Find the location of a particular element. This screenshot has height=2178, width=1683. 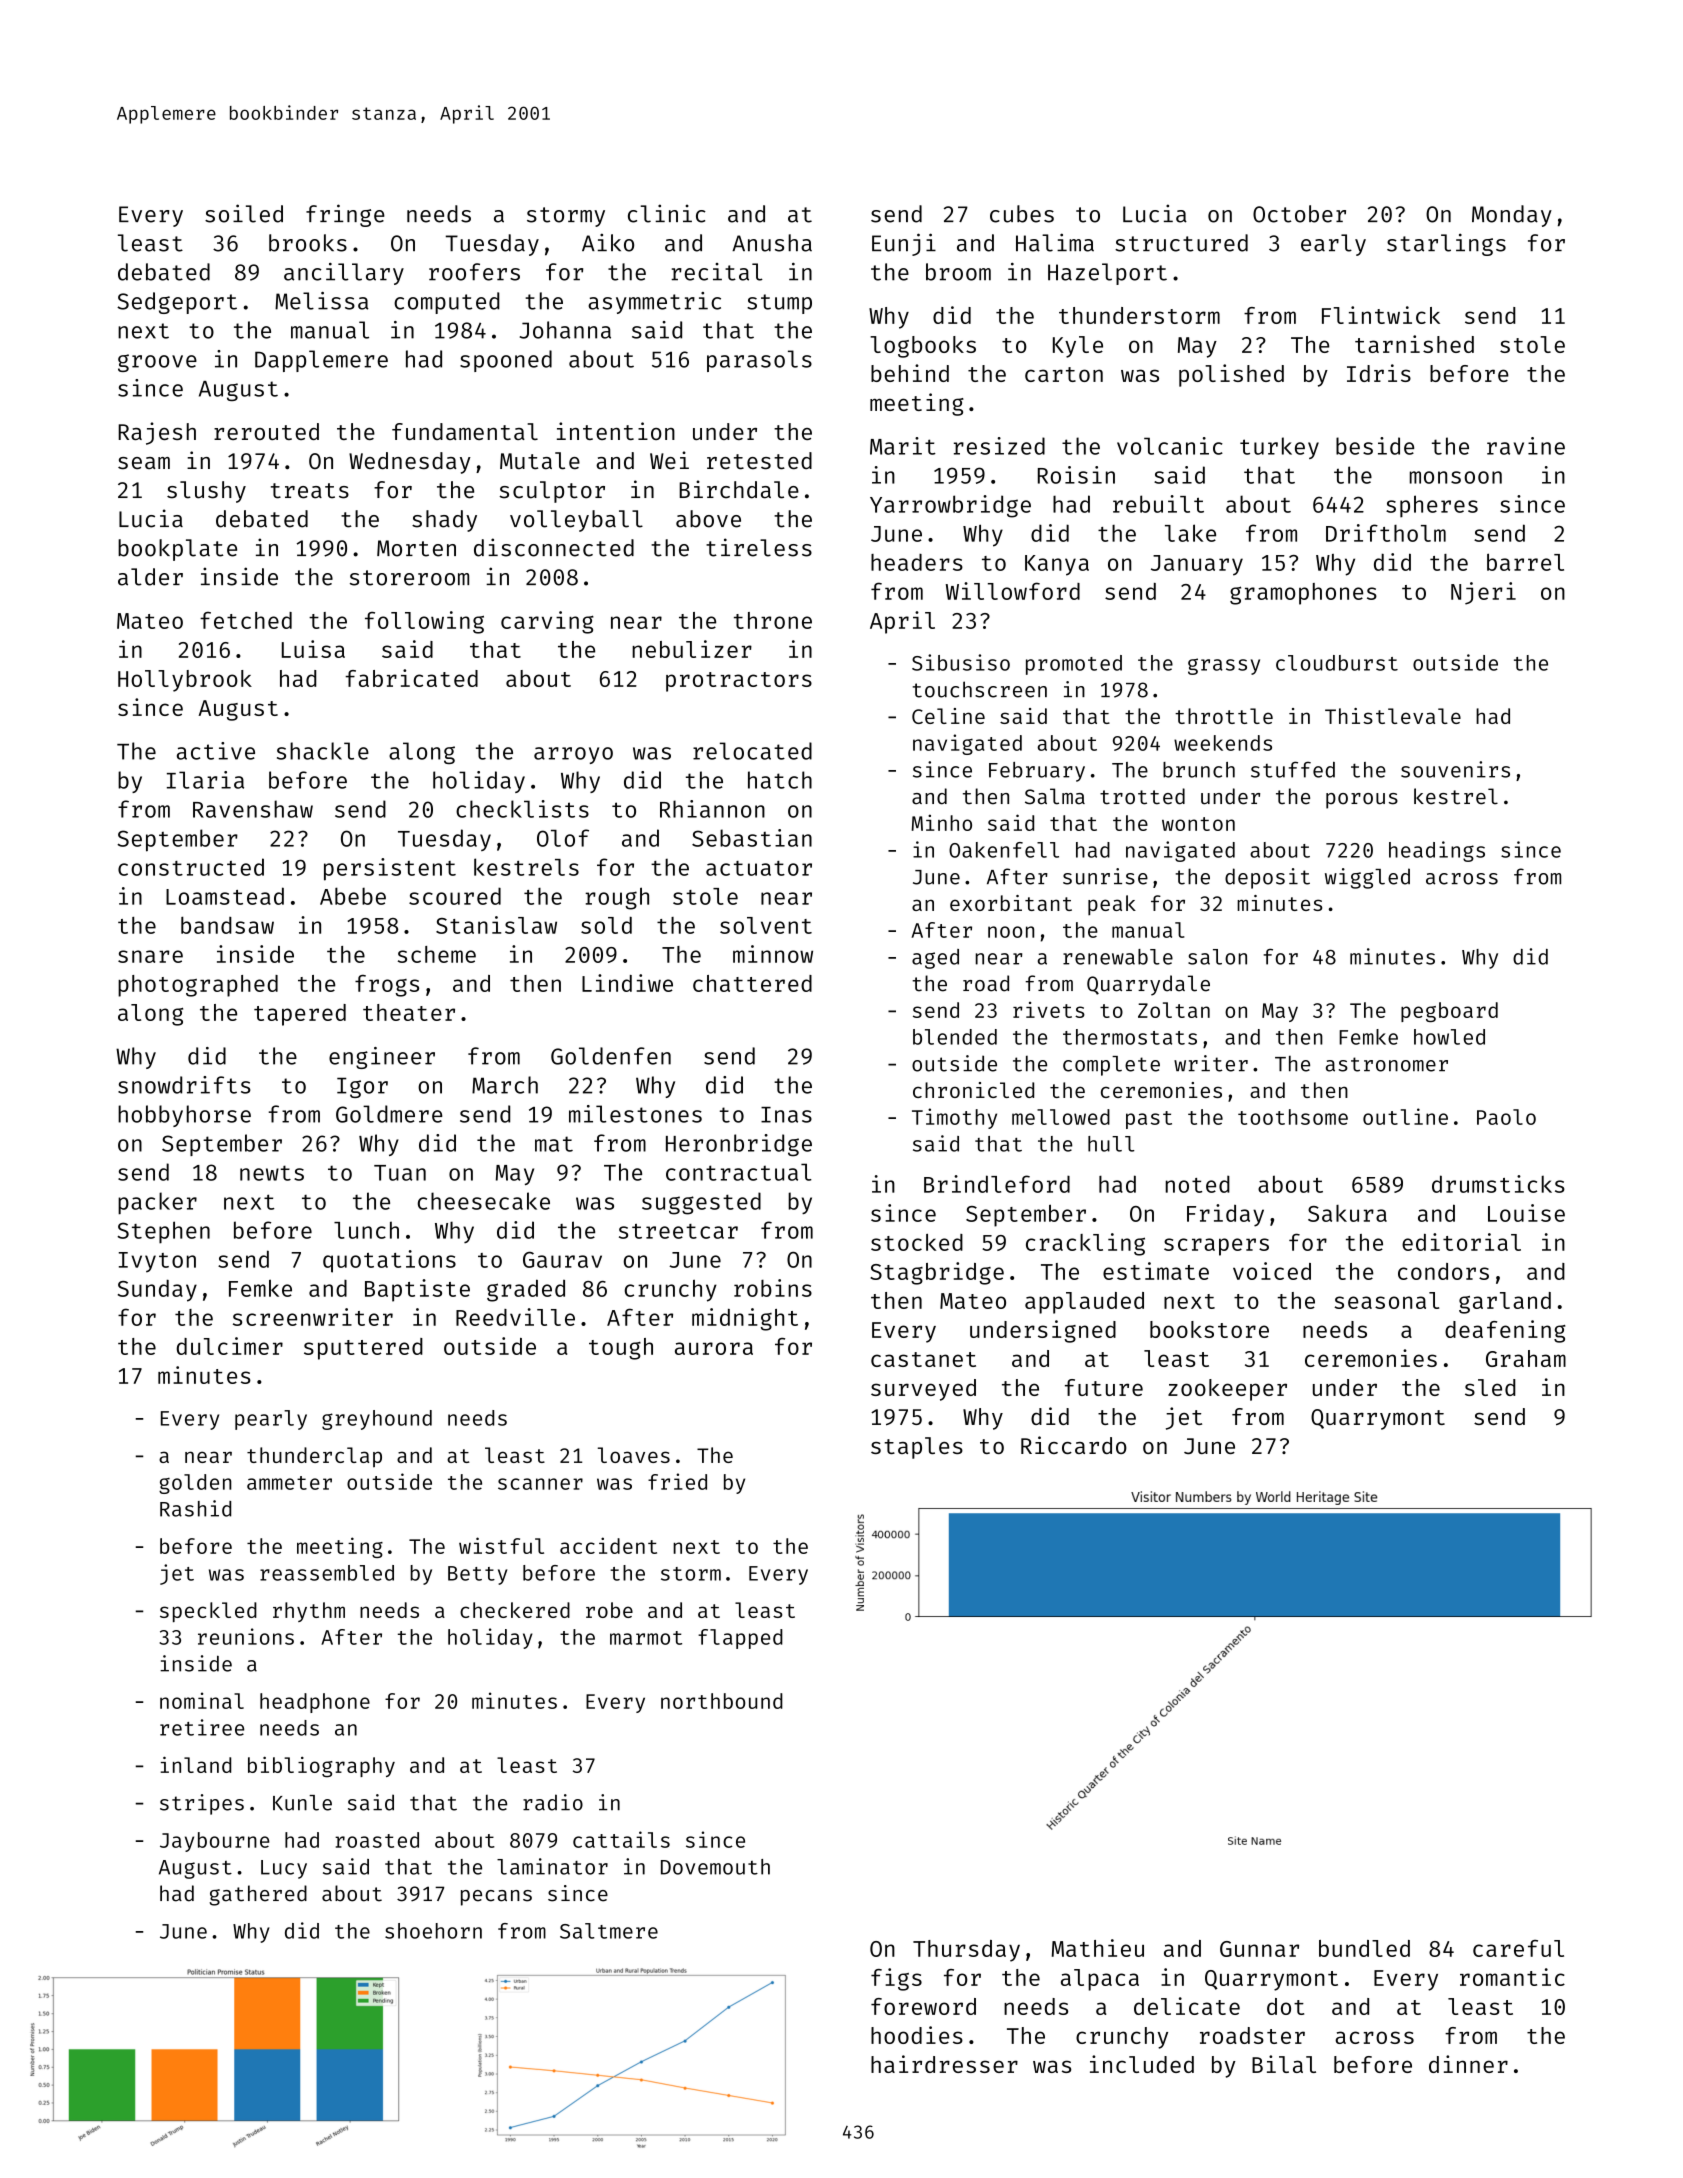

retiree is located at coordinates (202, 1727).
